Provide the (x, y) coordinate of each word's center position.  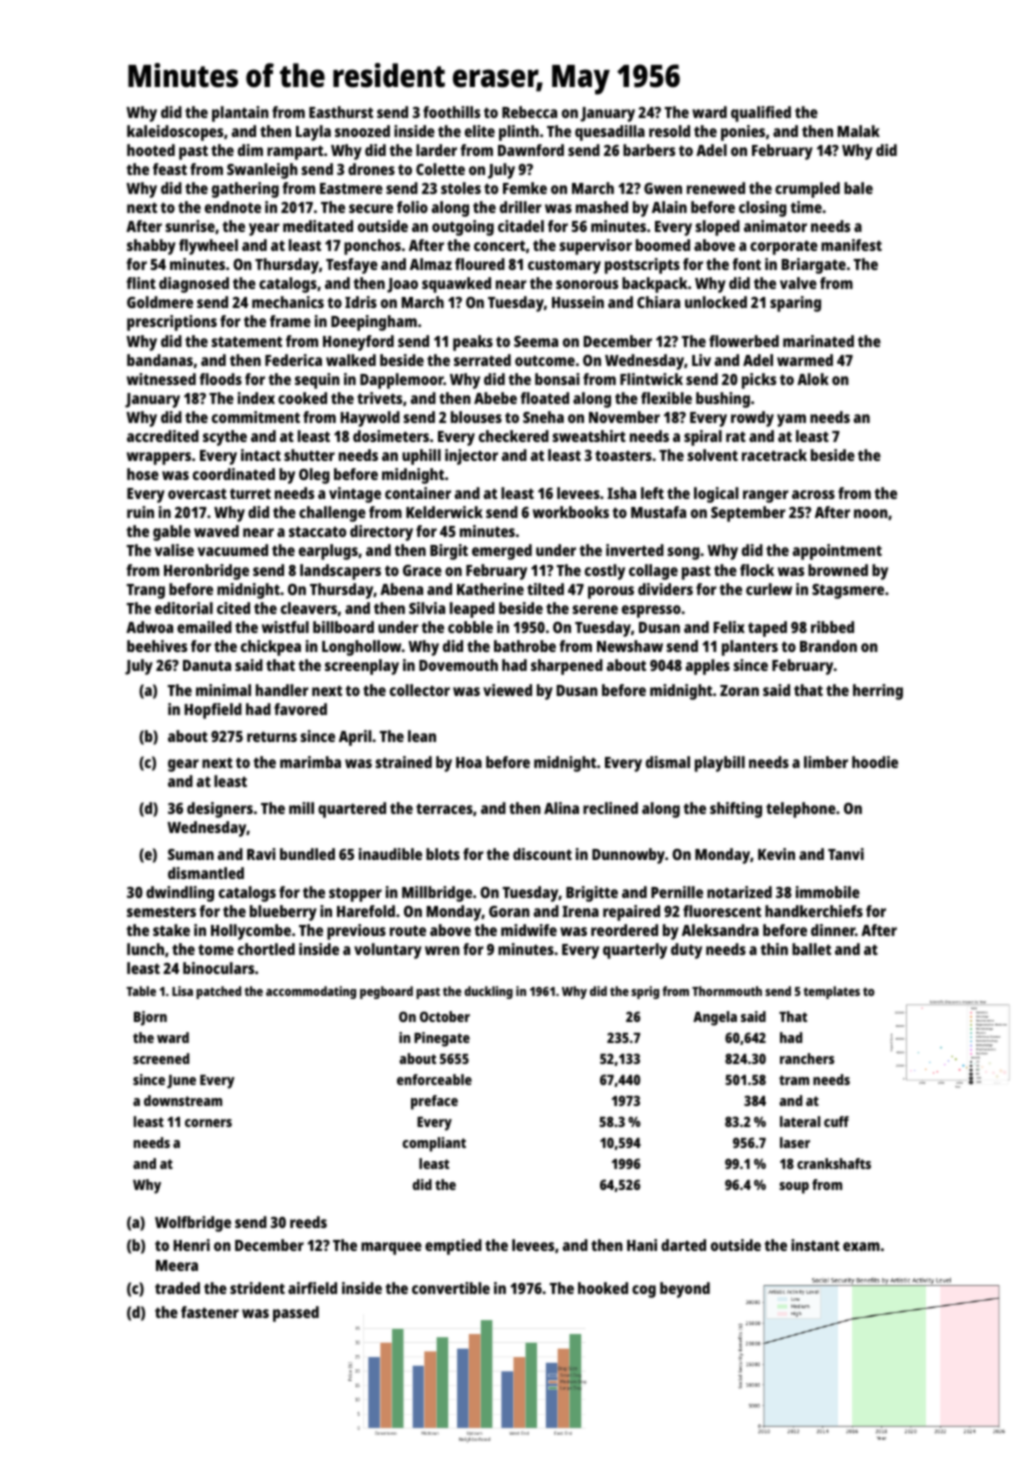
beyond (685, 1290)
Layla (313, 133)
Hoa (469, 762)
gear (183, 765)
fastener (210, 1312)
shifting (736, 810)
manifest (851, 245)
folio (412, 207)
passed (296, 1314)
